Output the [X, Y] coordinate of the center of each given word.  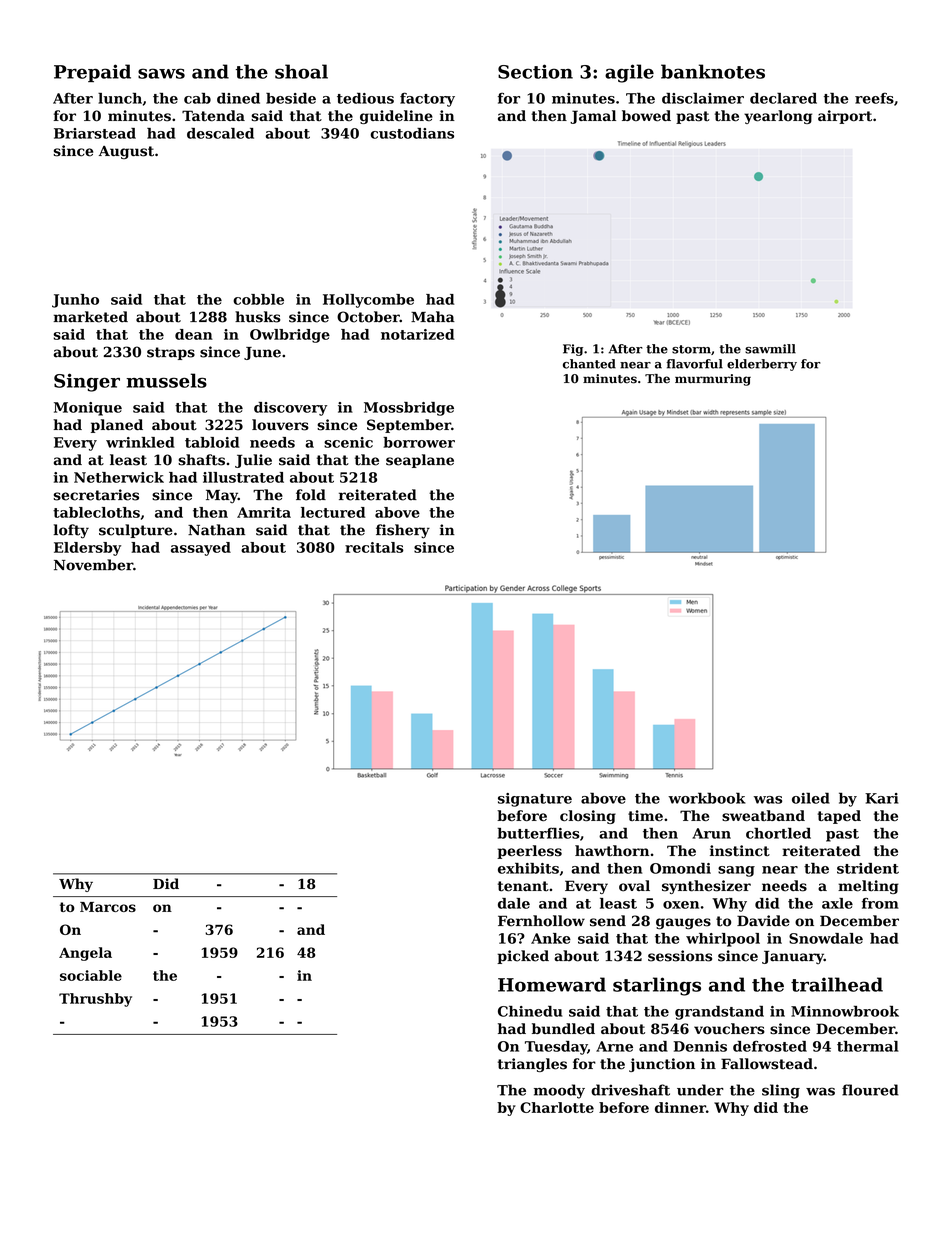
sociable [91, 975]
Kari [881, 798]
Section [535, 71]
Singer [87, 382]
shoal [301, 71]
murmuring [713, 380]
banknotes [713, 71]
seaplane [420, 461]
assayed [201, 549]
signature [535, 800]
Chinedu [530, 1011]
